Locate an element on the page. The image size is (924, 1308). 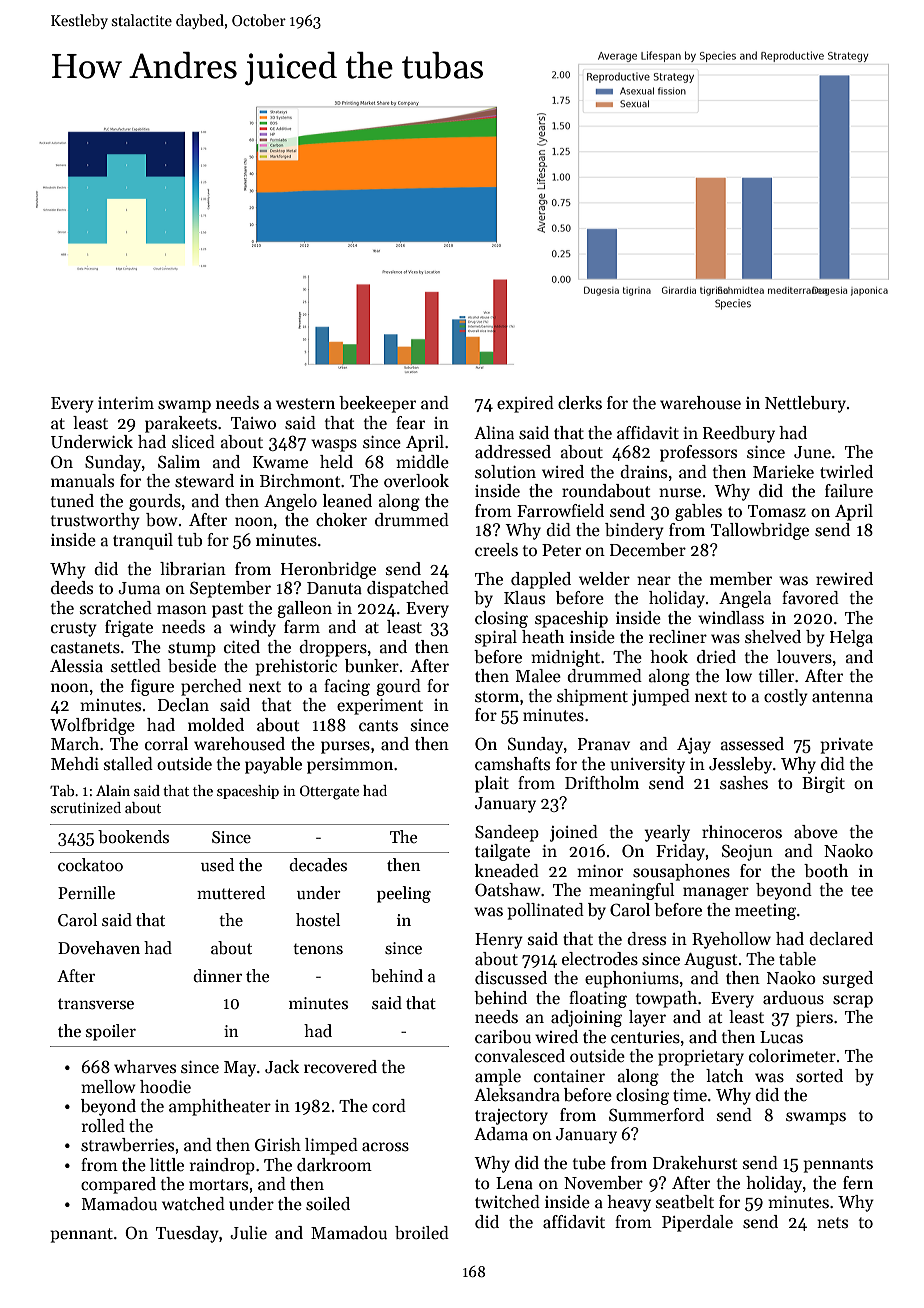
jumped is located at coordinates (661, 697).
